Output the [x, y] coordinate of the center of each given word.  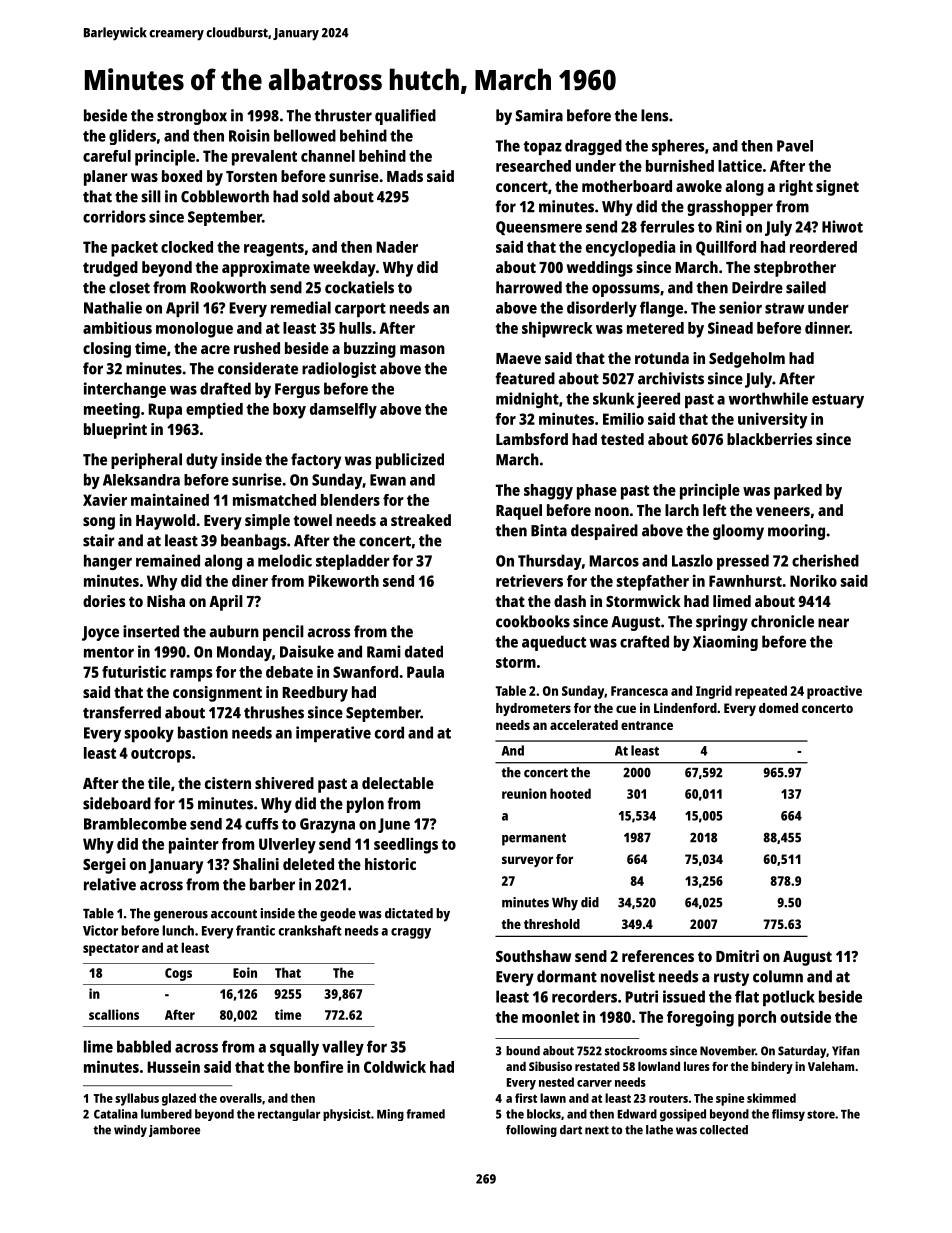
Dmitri [737, 956]
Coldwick [395, 1067]
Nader [397, 247]
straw [785, 308]
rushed [257, 348]
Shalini [256, 864]
